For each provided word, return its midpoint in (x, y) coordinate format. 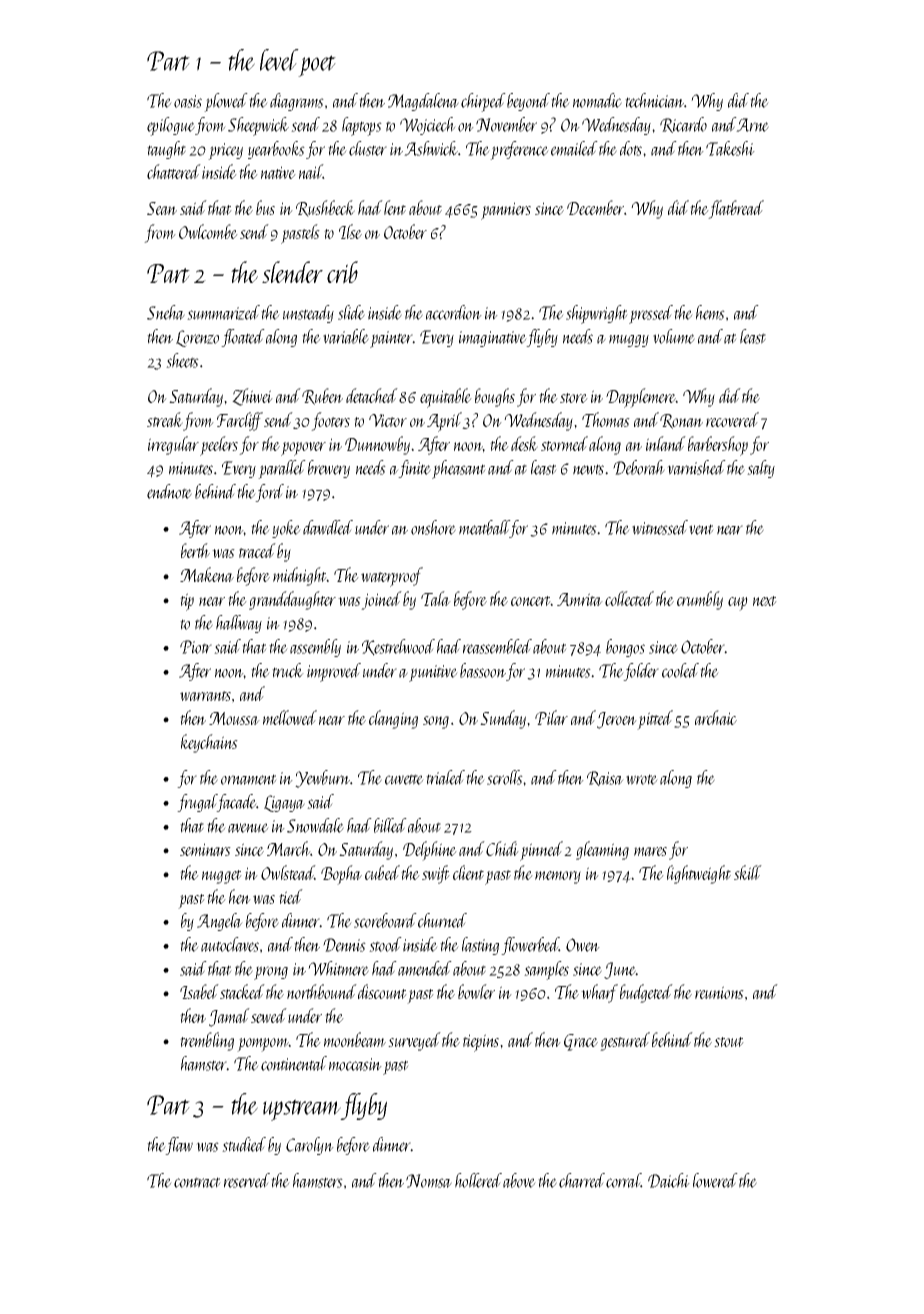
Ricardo (683, 125)
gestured (625, 1041)
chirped (483, 102)
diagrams (297, 102)
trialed (445, 777)
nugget (222, 877)
